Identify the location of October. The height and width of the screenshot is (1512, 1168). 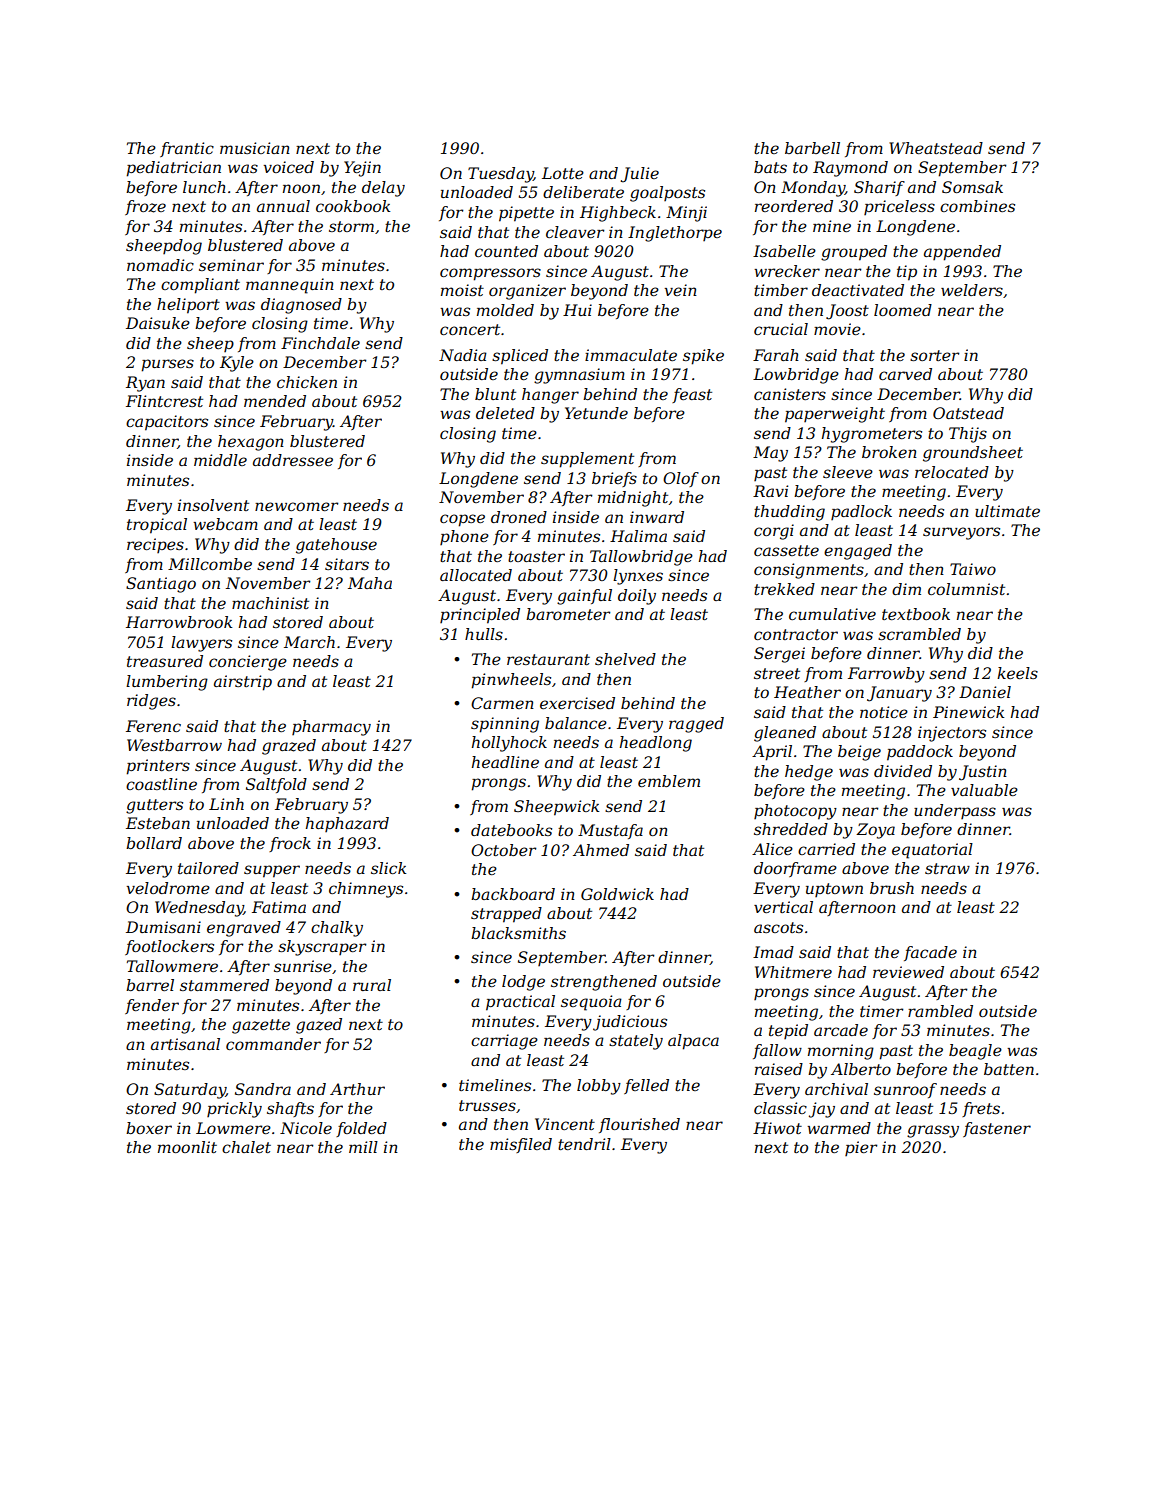
(504, 850).
